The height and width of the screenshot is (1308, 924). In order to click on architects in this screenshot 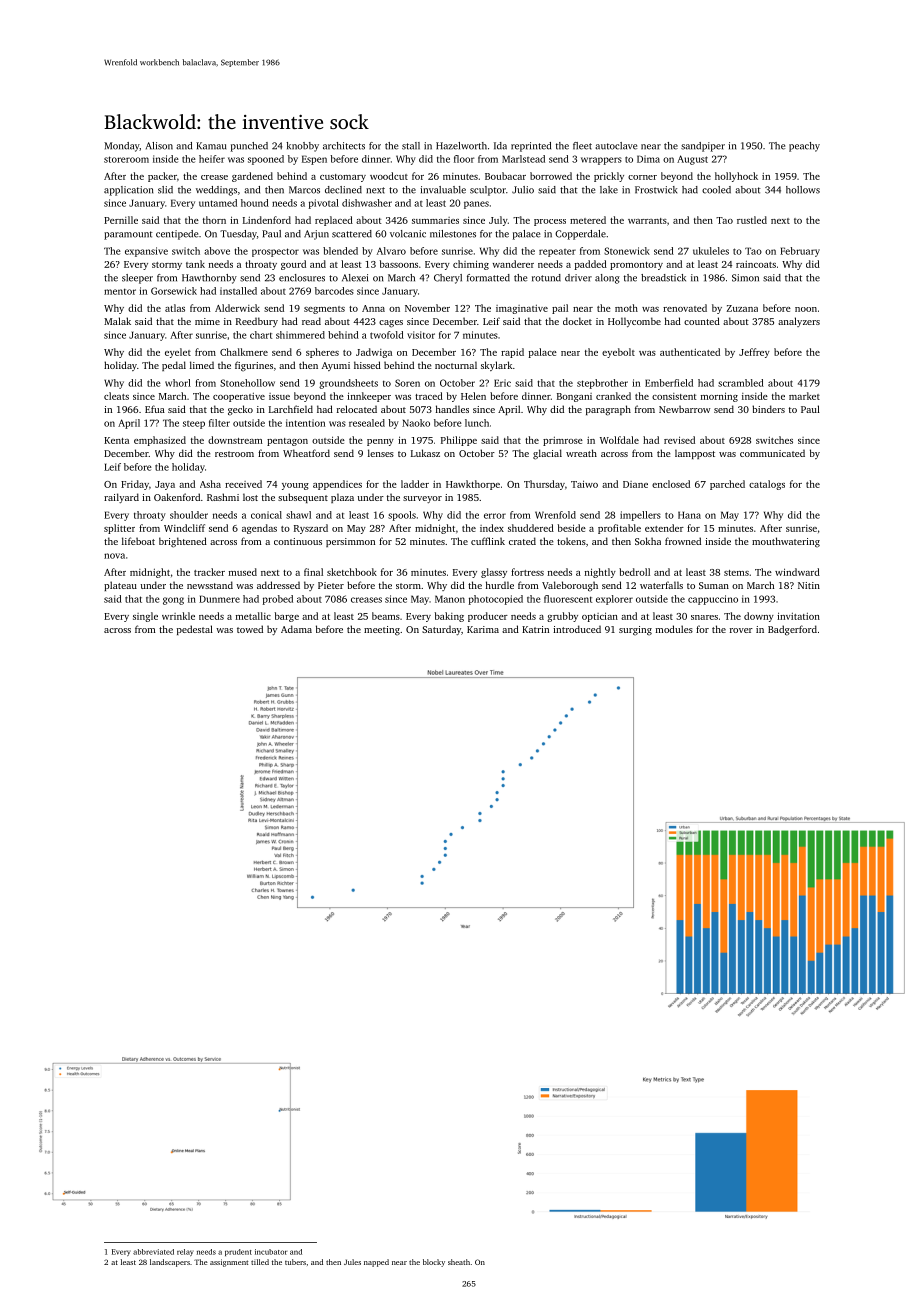, I will do `click(344, 146)`.
